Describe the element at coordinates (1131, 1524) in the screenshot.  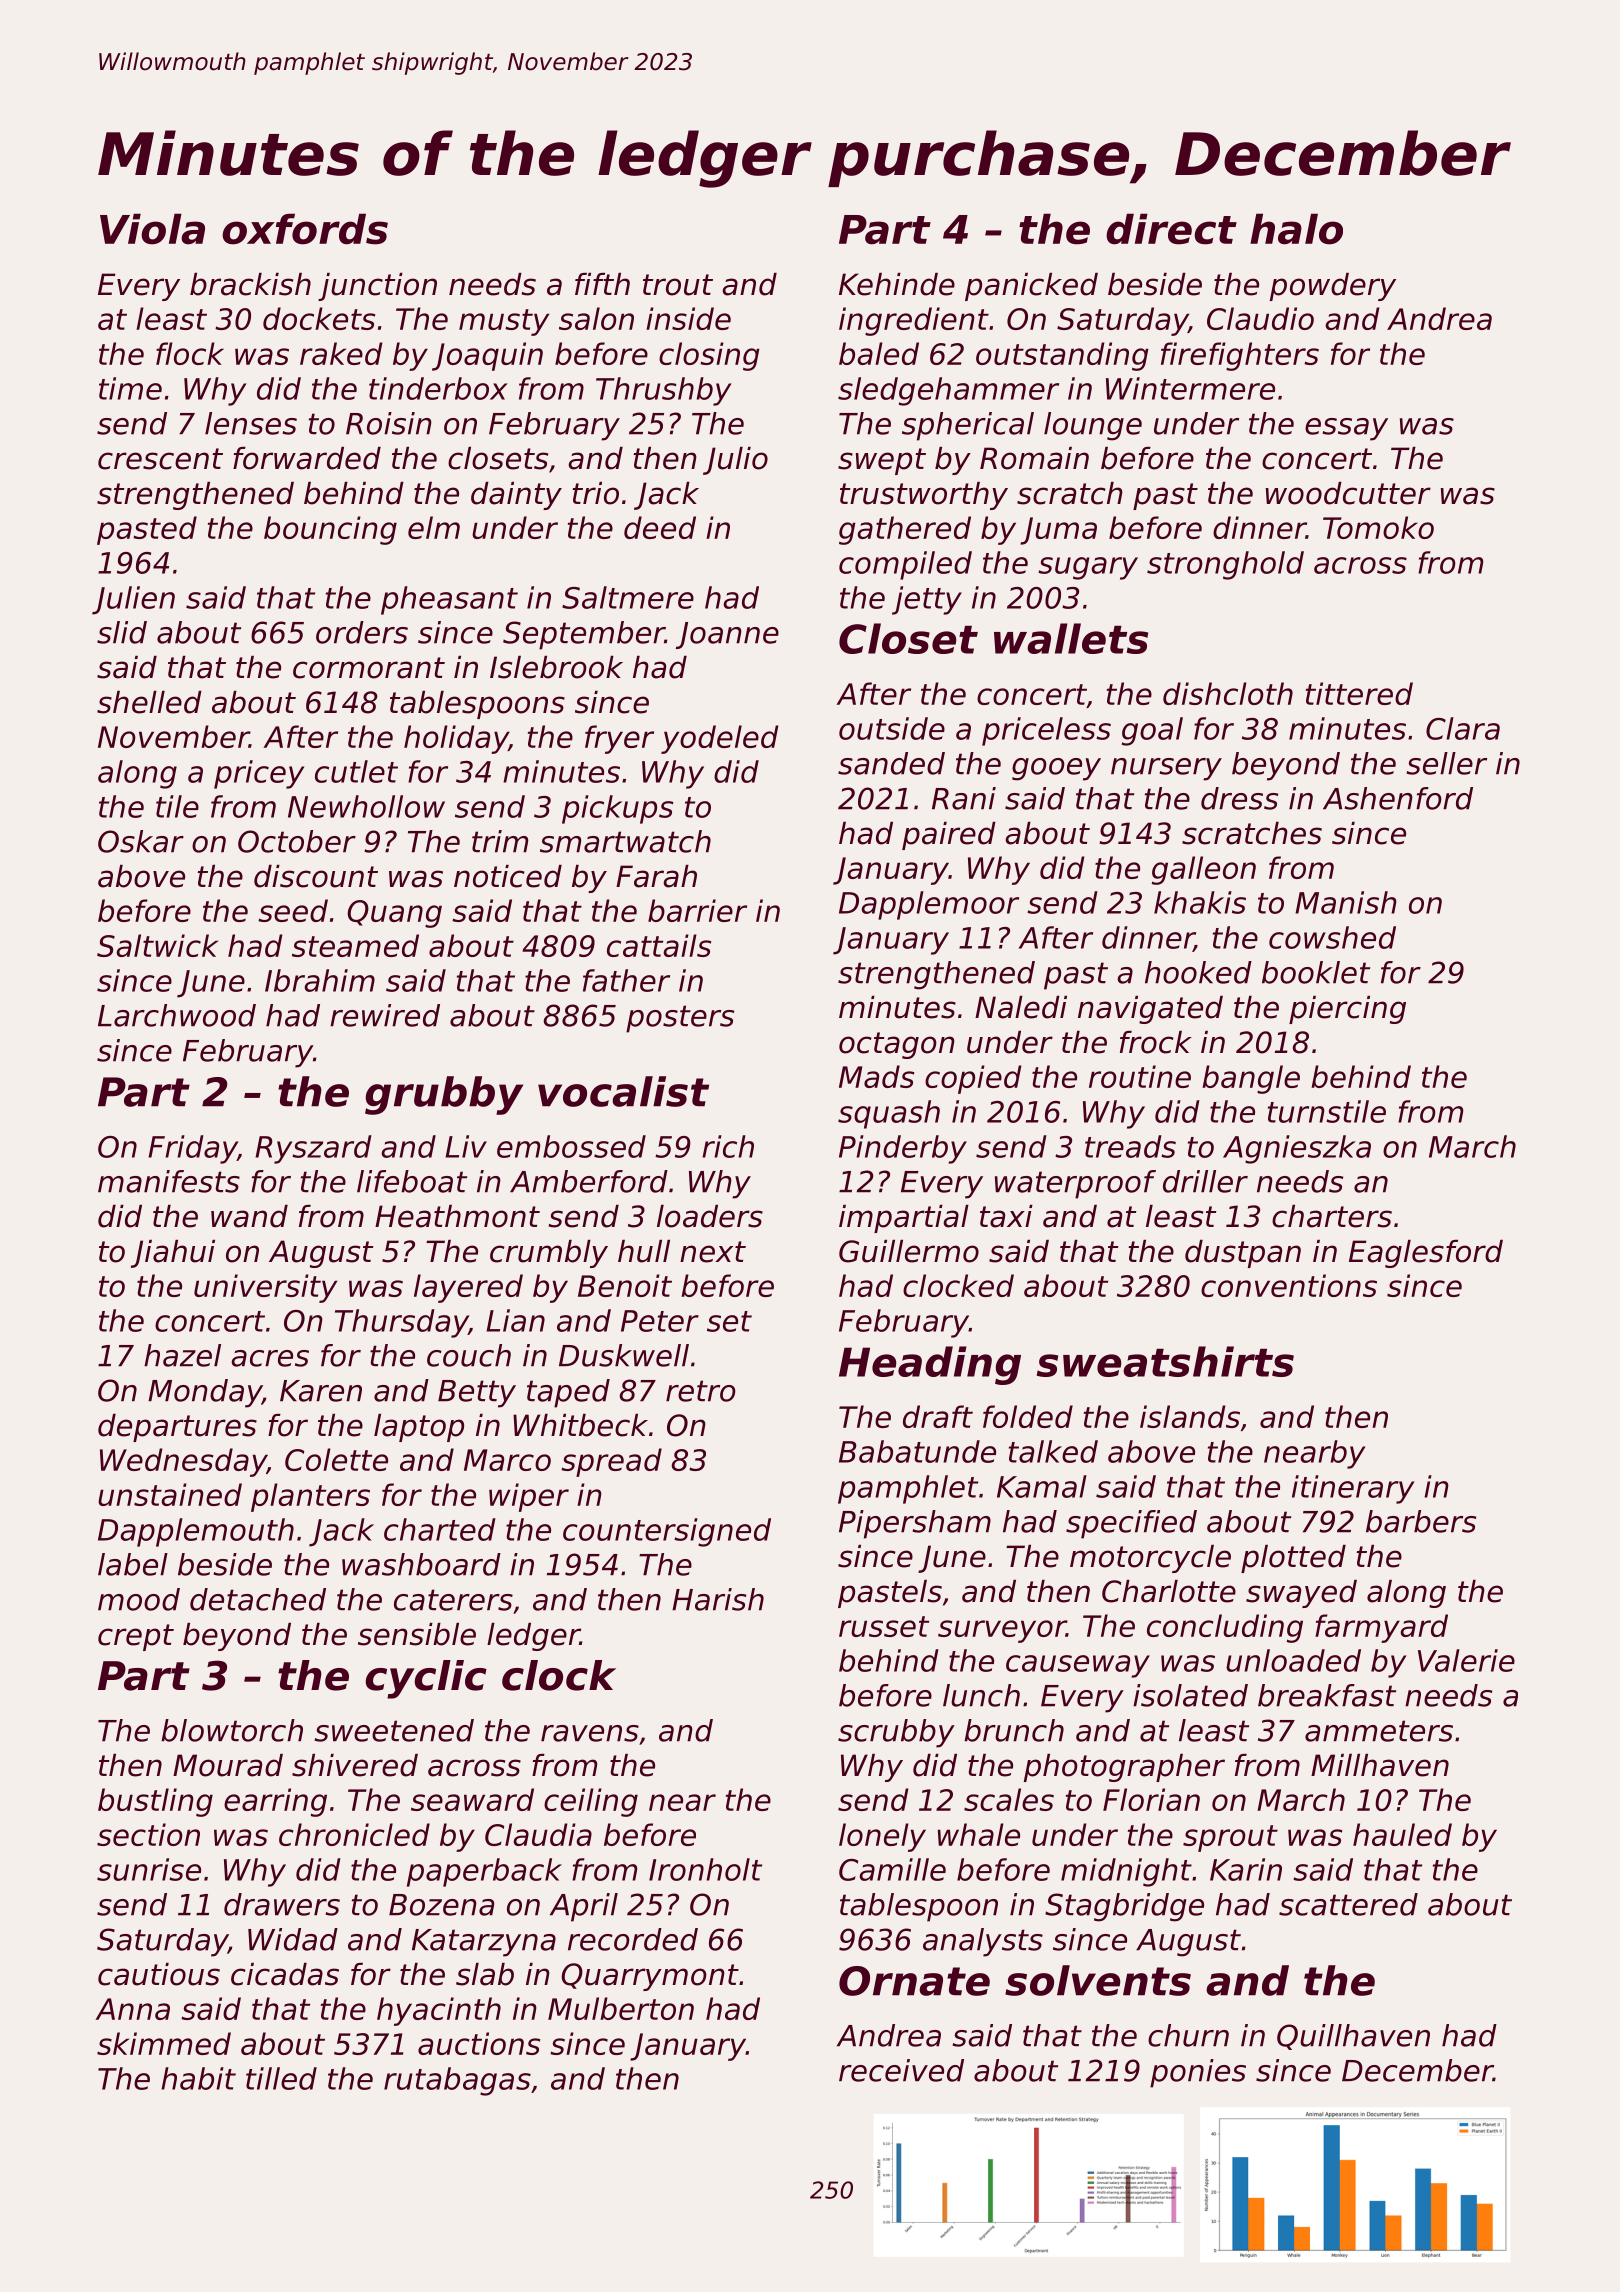
I see `specified` at that location.
